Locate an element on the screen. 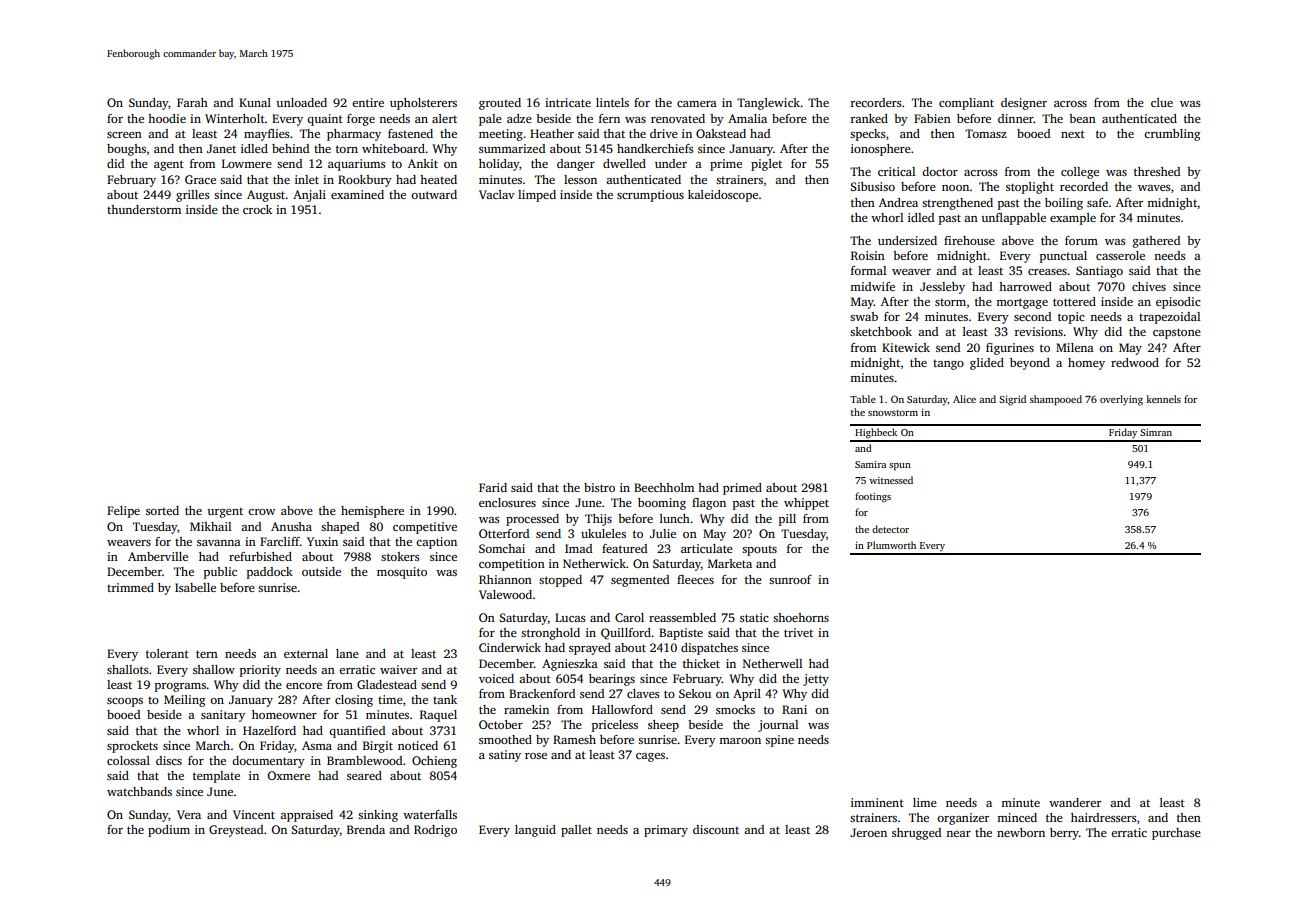 The width and height of the screenshot is (1308, 924). podium is located at coordinates (169, 831).
